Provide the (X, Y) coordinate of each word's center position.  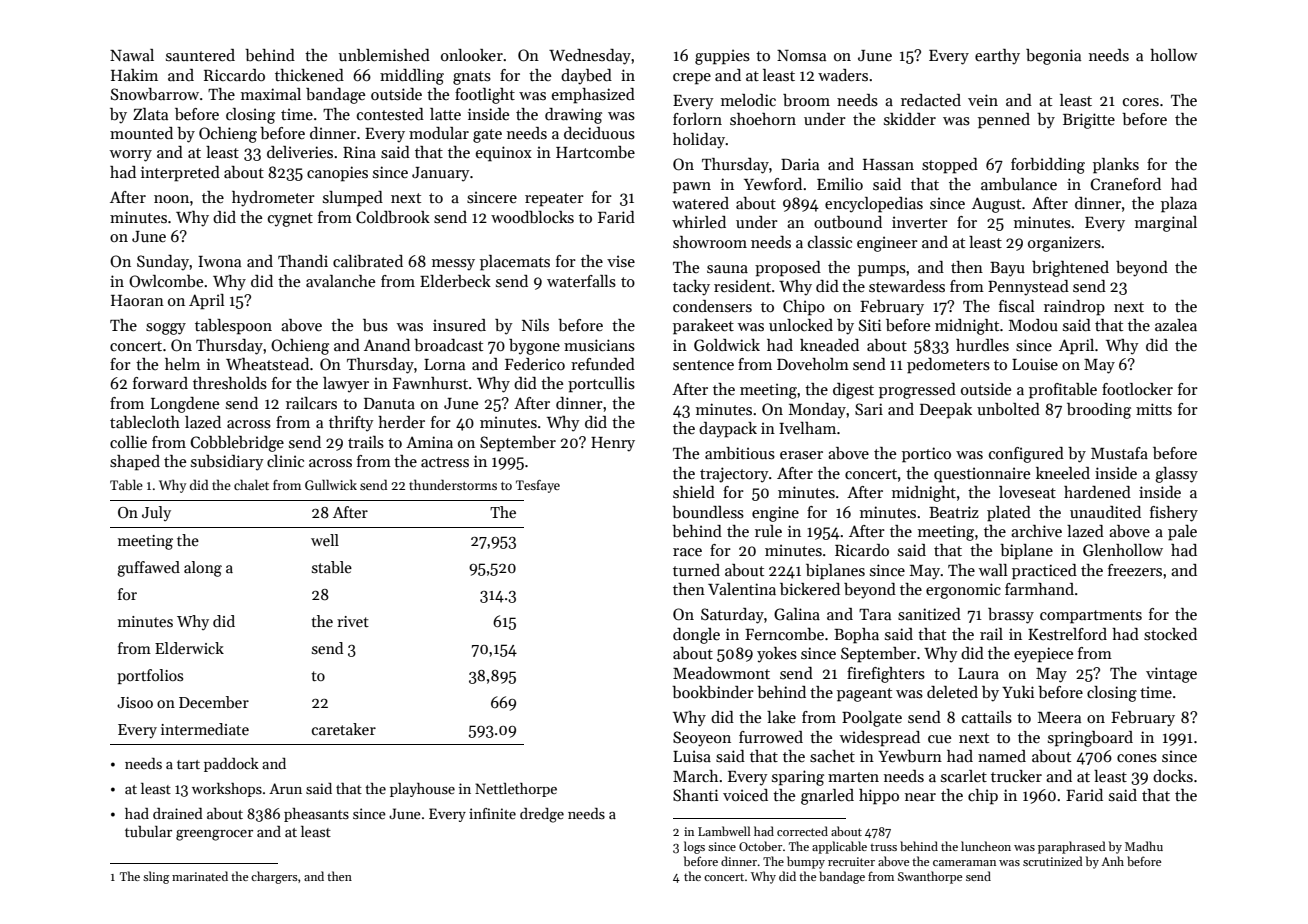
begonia (1053, 57)
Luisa (692, 756)
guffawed (148, 569)
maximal (271, 94)
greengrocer (214, 835)
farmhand (1039, 589)
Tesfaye (538, 486)
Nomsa (801, 55)
